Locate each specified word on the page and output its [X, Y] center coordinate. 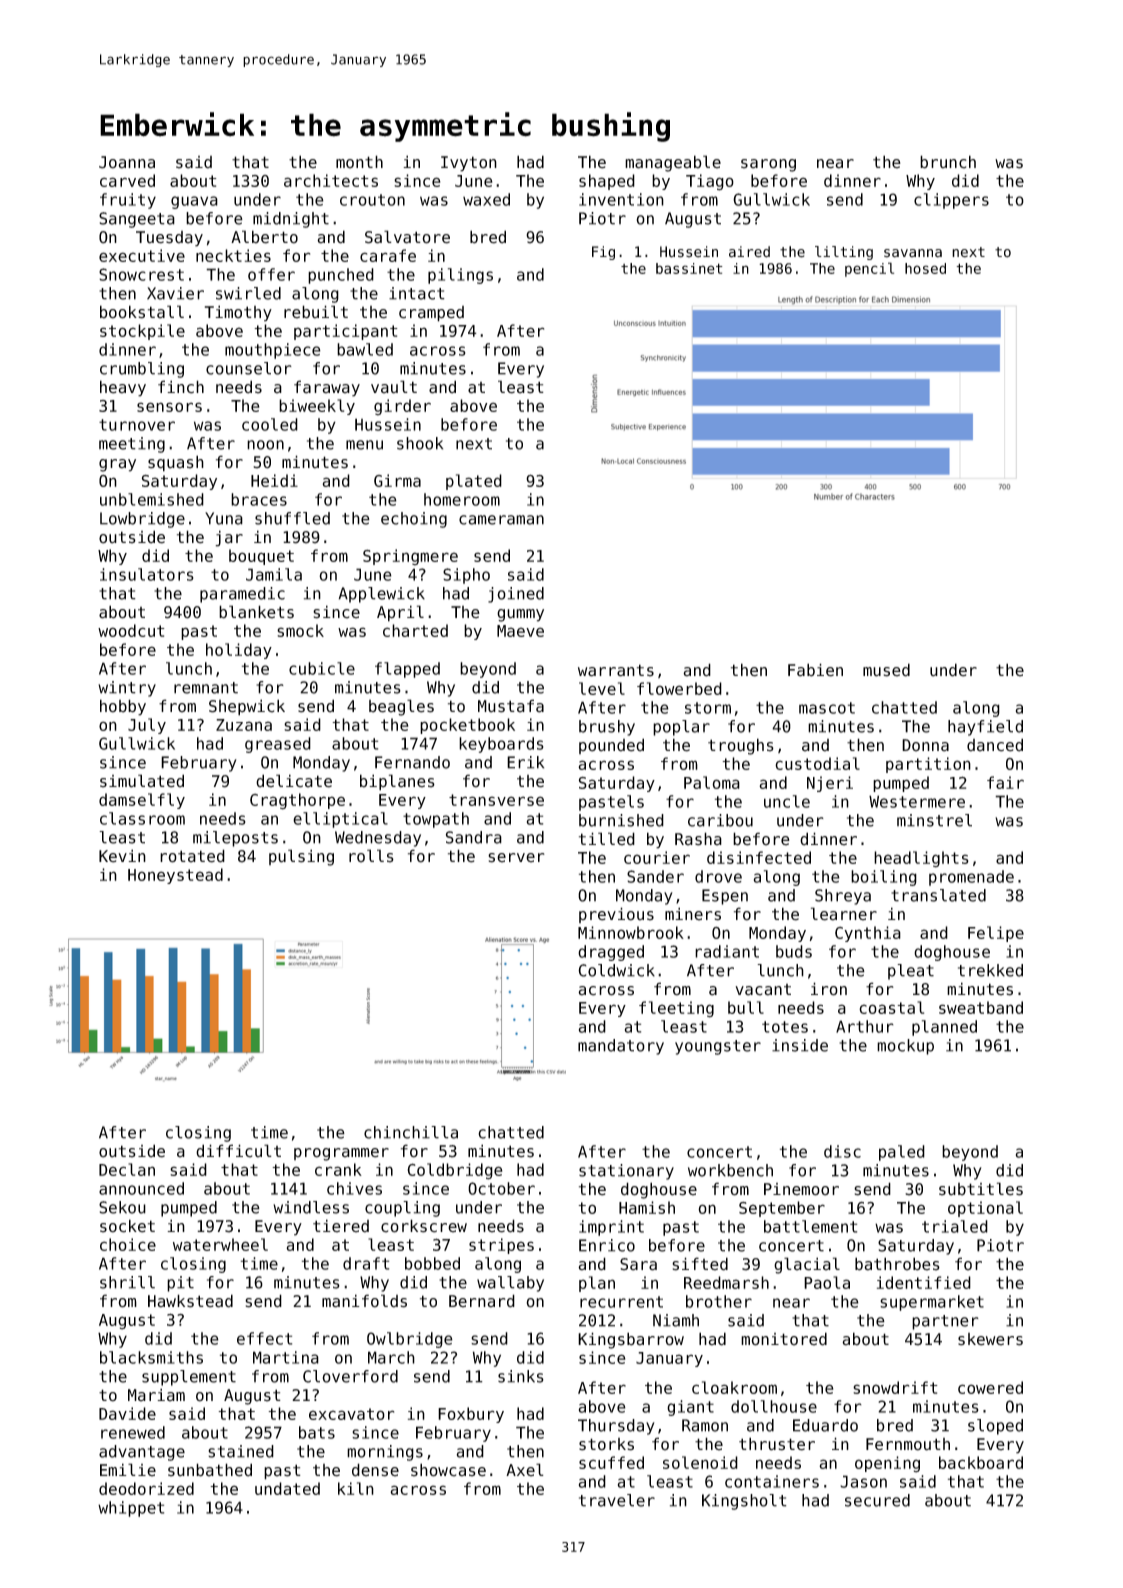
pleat [911, 972]
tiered [341, 1226]
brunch [948, 162]
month [359, 162]
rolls [371, 856]
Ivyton [469, 164]
